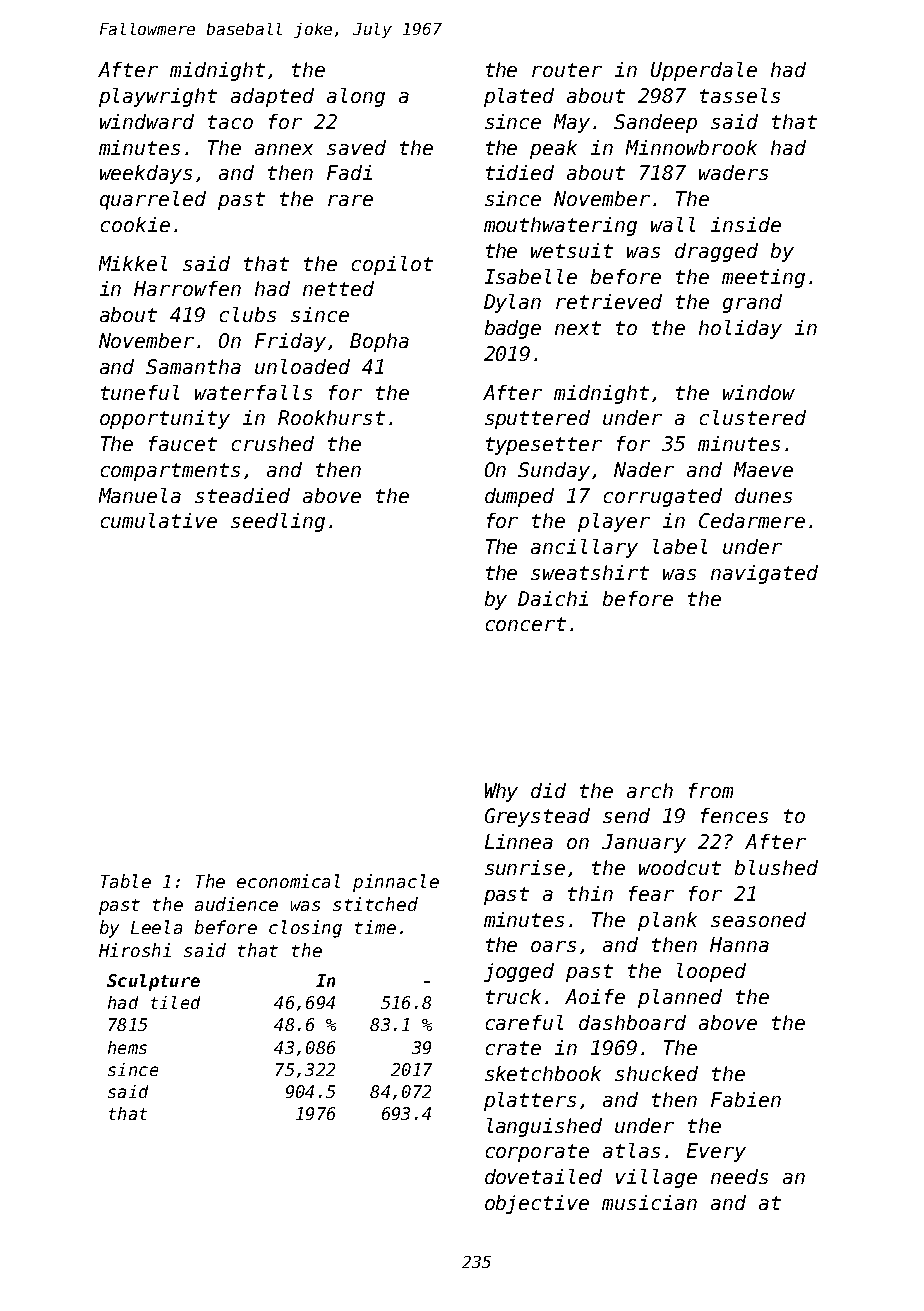 The image size is (924, 1311). I want to click on clubs, so click(248, 314).
